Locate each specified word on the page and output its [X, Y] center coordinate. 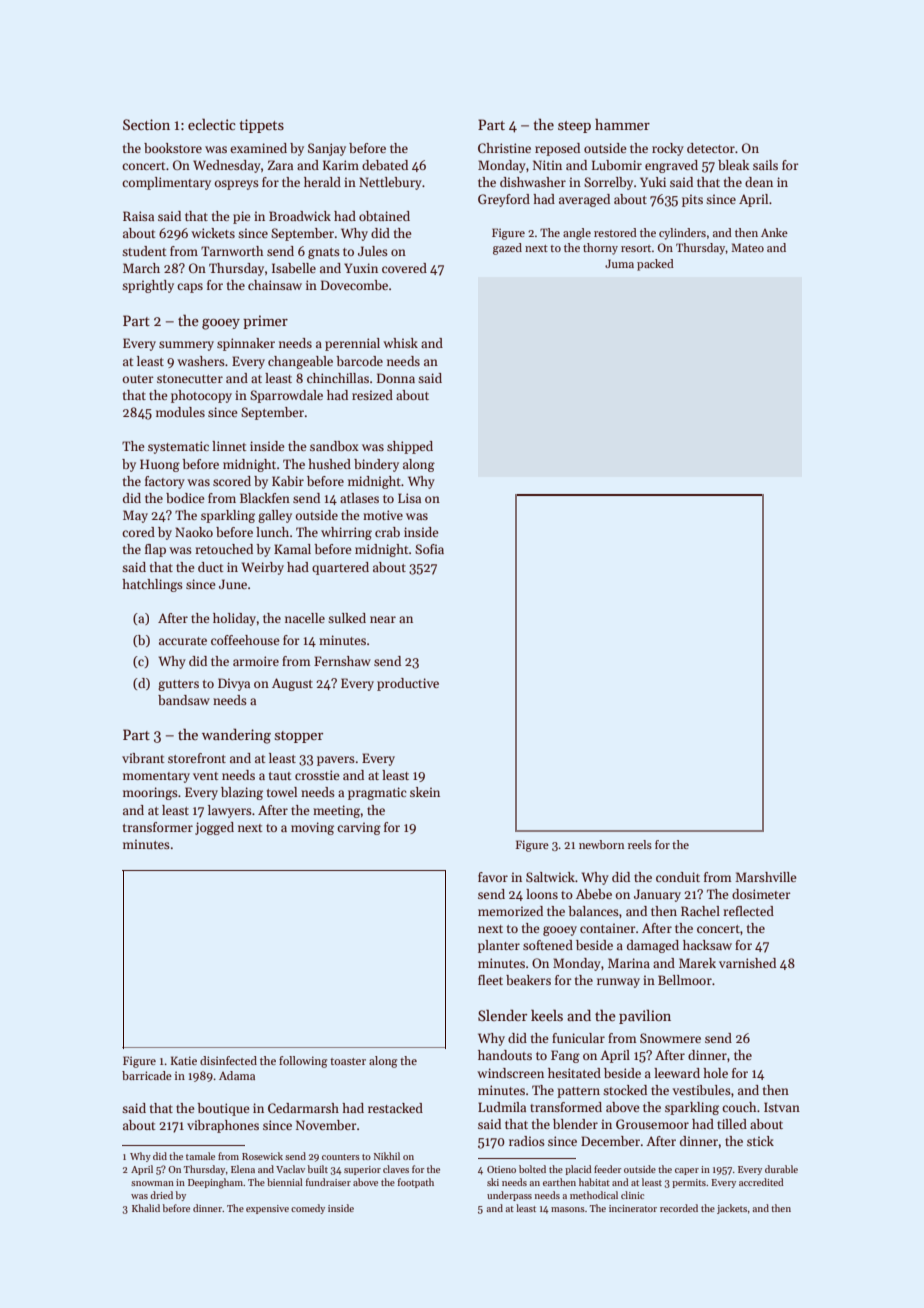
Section [146, 124]
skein [425, 792]
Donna [396, 378]
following [303, 1062]
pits [692, 200]
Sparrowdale [286, 396]
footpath [416, 1183]
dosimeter [761, 894]
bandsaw [184, 700]
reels [640, 844]
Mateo [747, 247]
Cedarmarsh [303, 1108]
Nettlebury [390, 183]
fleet [490, 980]
